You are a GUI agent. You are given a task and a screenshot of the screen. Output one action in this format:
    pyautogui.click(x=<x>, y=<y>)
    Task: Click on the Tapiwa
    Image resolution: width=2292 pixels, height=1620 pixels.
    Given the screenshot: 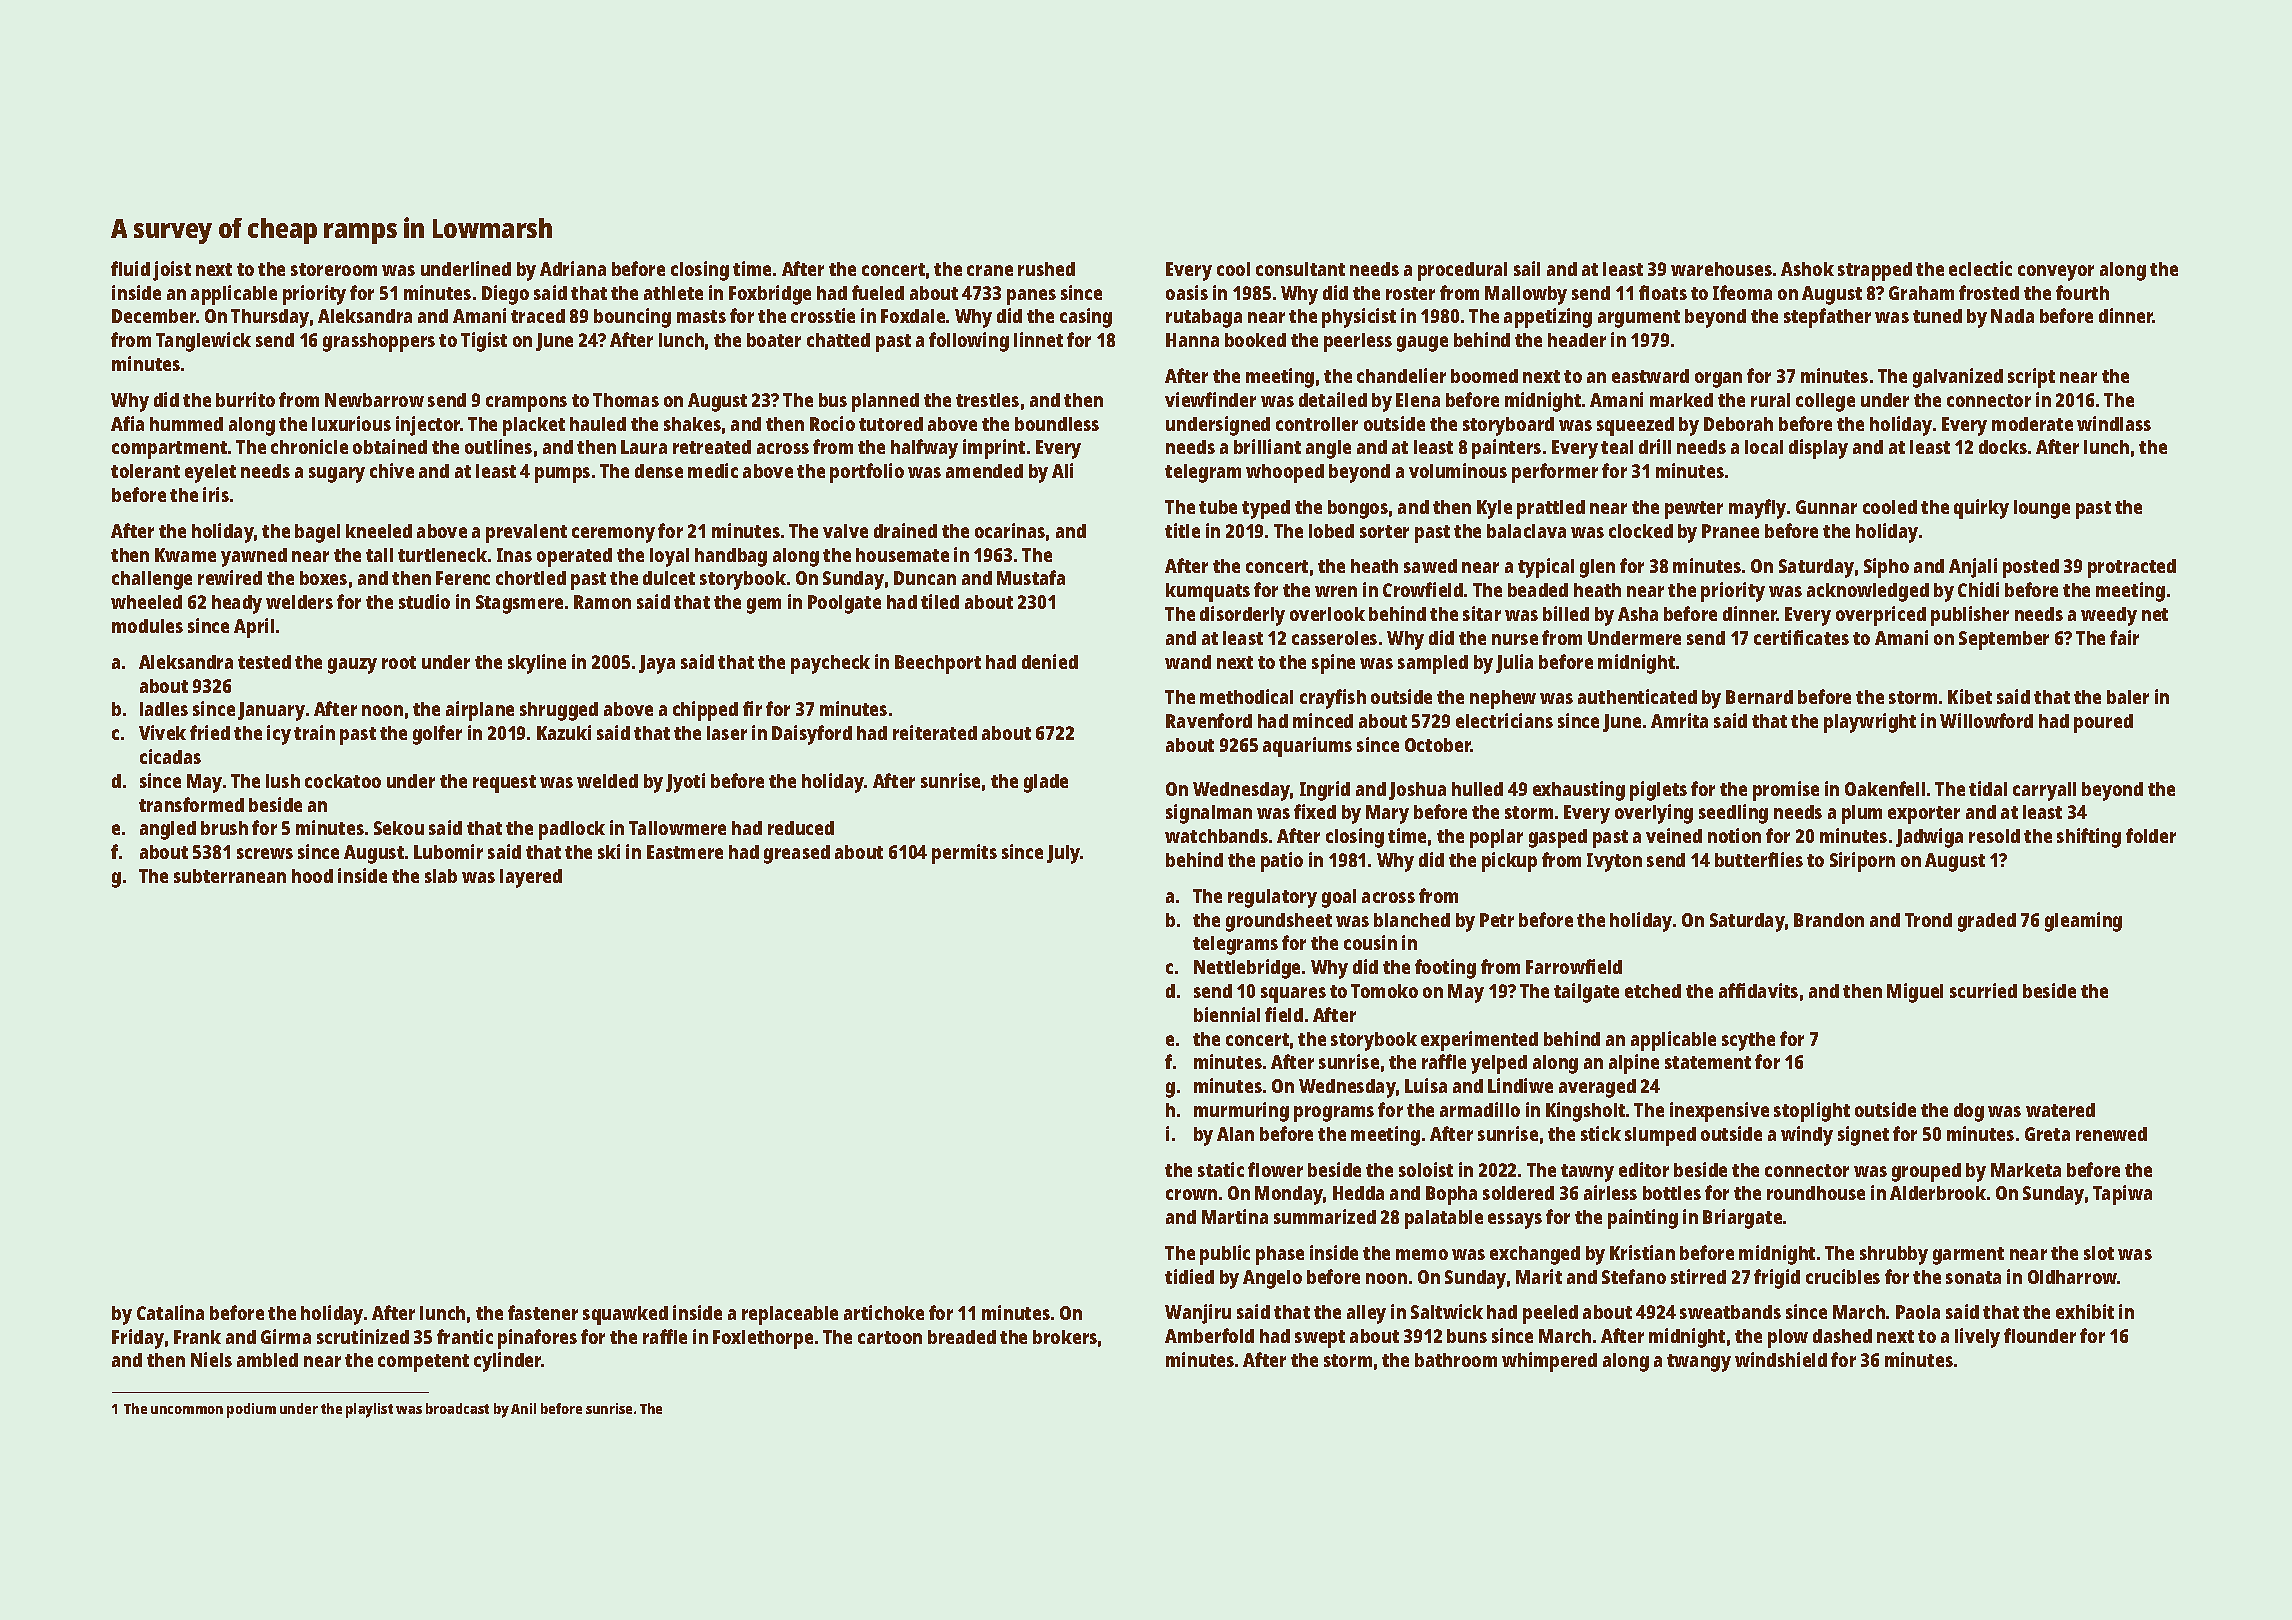 What is the action you would take?
    pyautogui.click(x=2122, y=1195)
